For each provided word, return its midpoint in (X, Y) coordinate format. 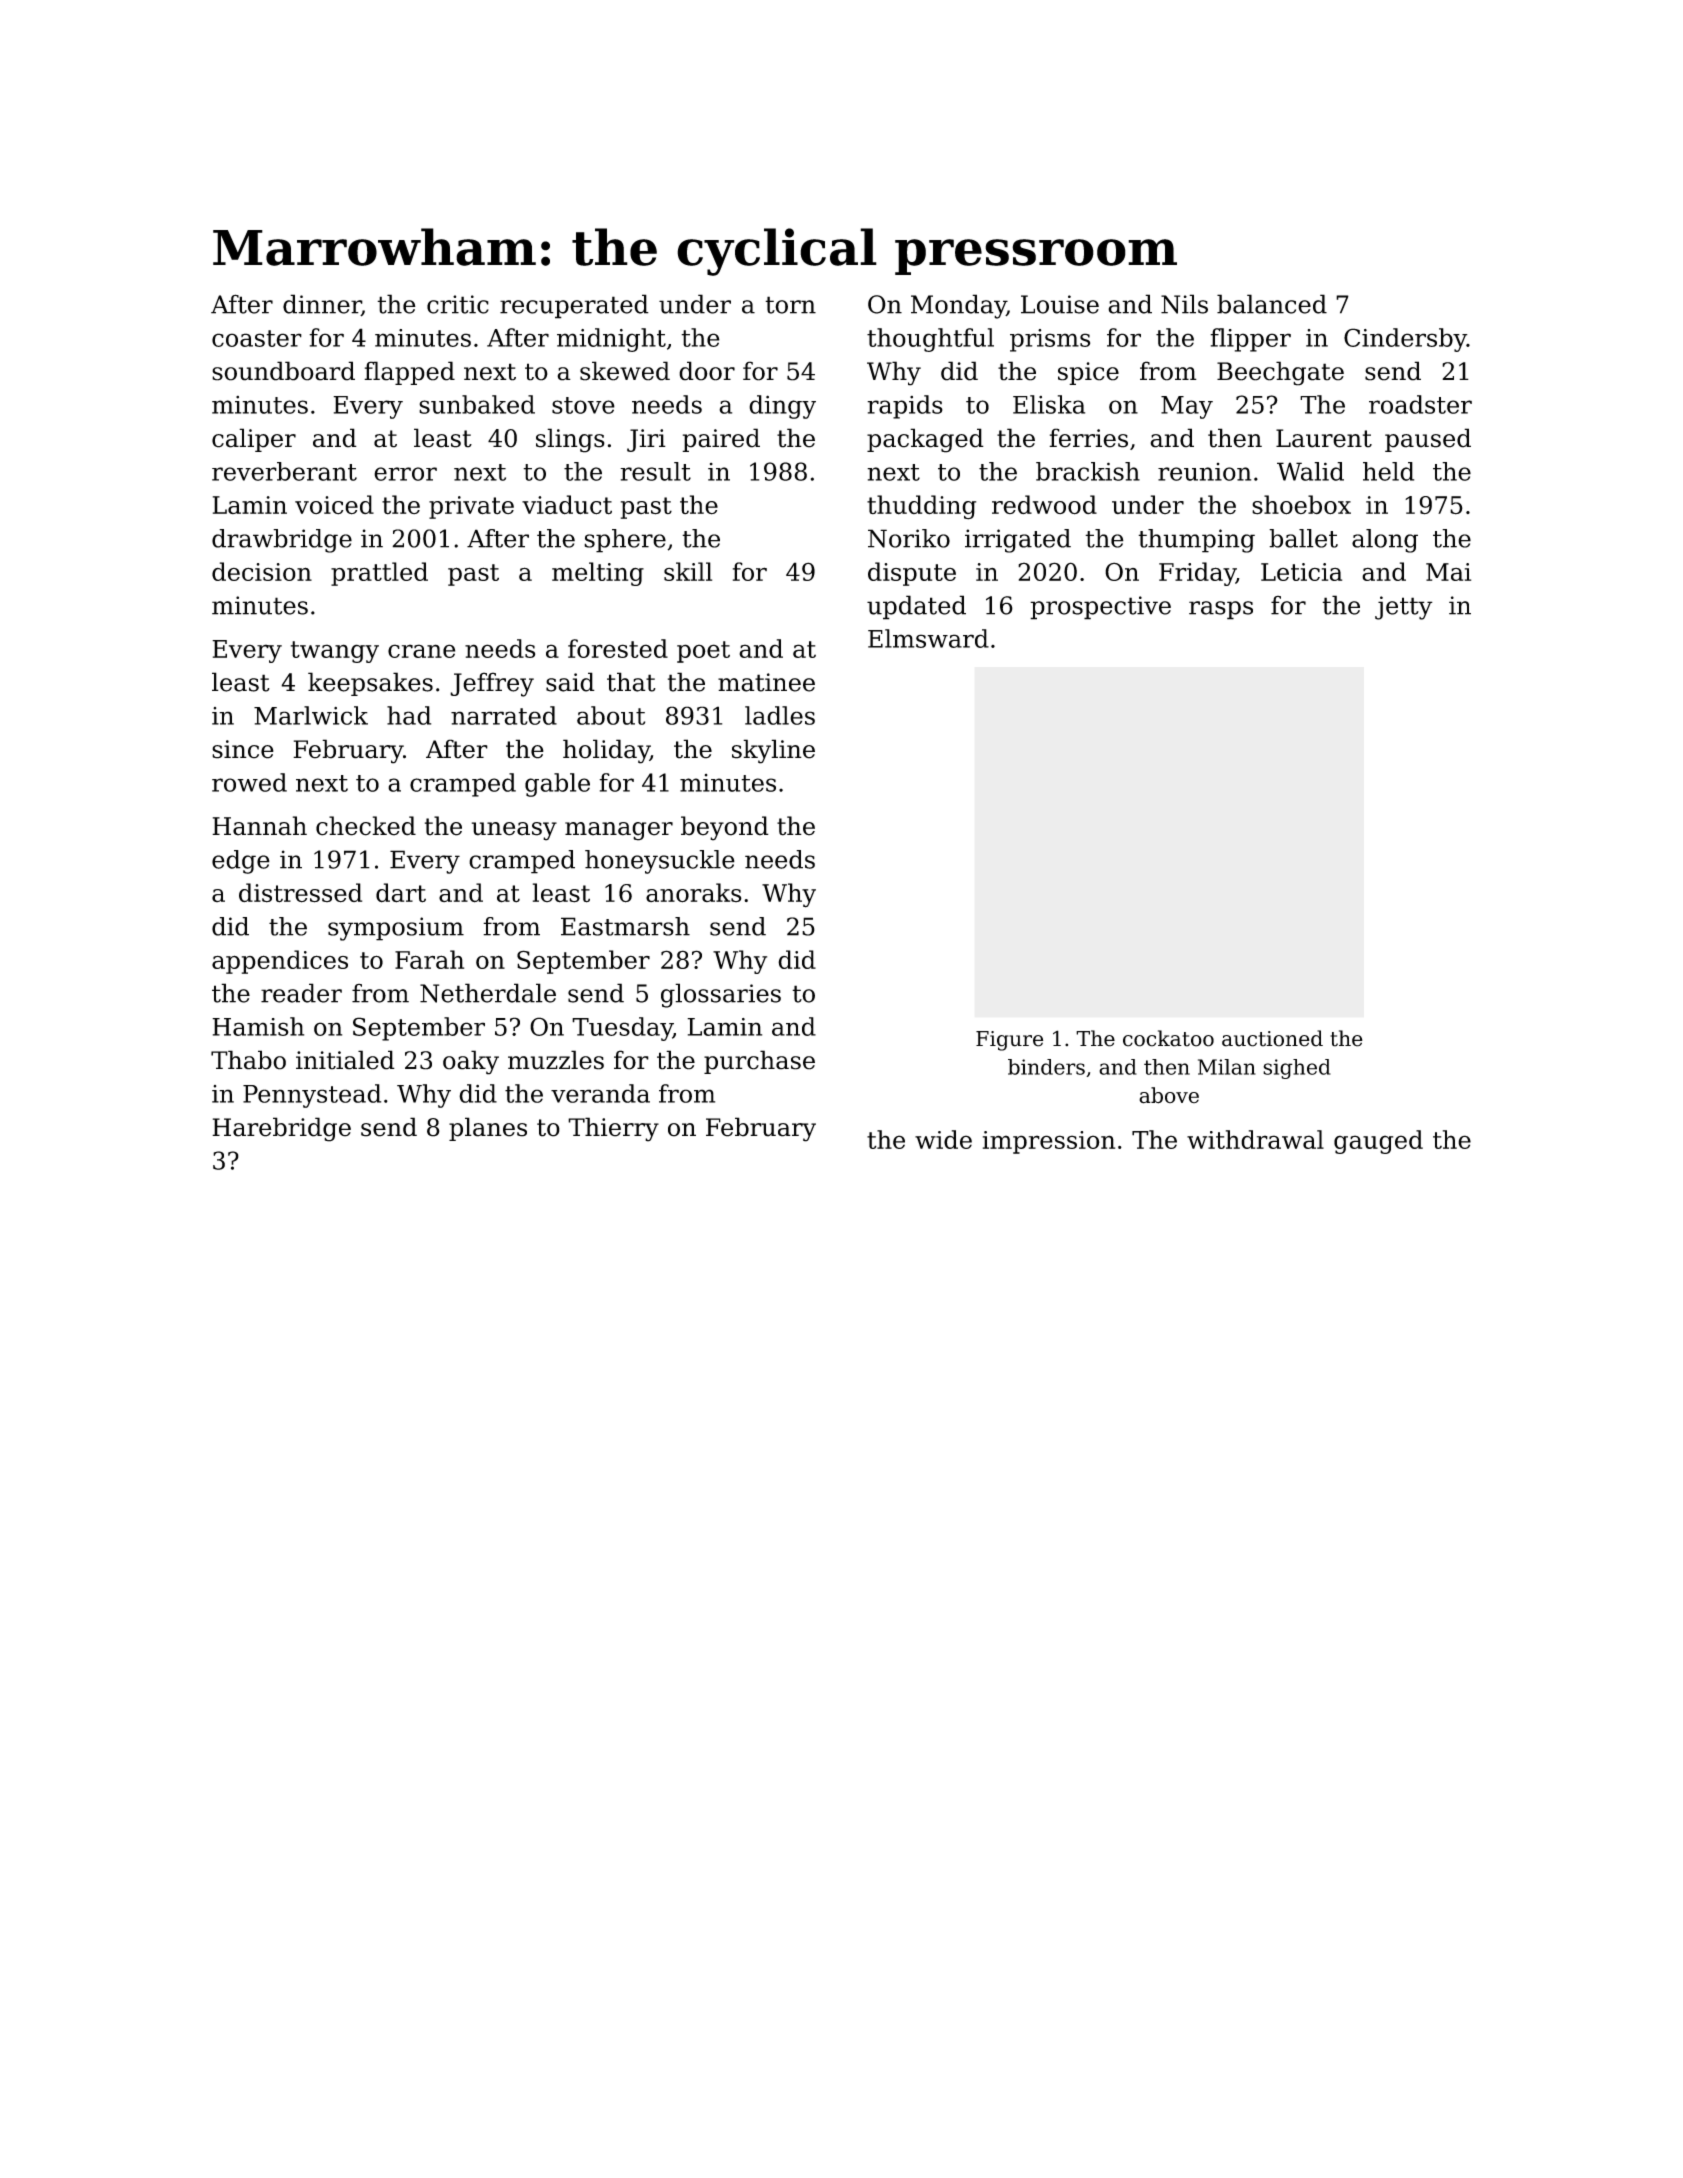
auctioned (1272, 1038)
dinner (322, 305)
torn (790, 305)
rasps (1221, 610)
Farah (429, 959)
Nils (1184, 304)
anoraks (694, 893)
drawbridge (282, 541)
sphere (625, 541)
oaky (471, 1062)
